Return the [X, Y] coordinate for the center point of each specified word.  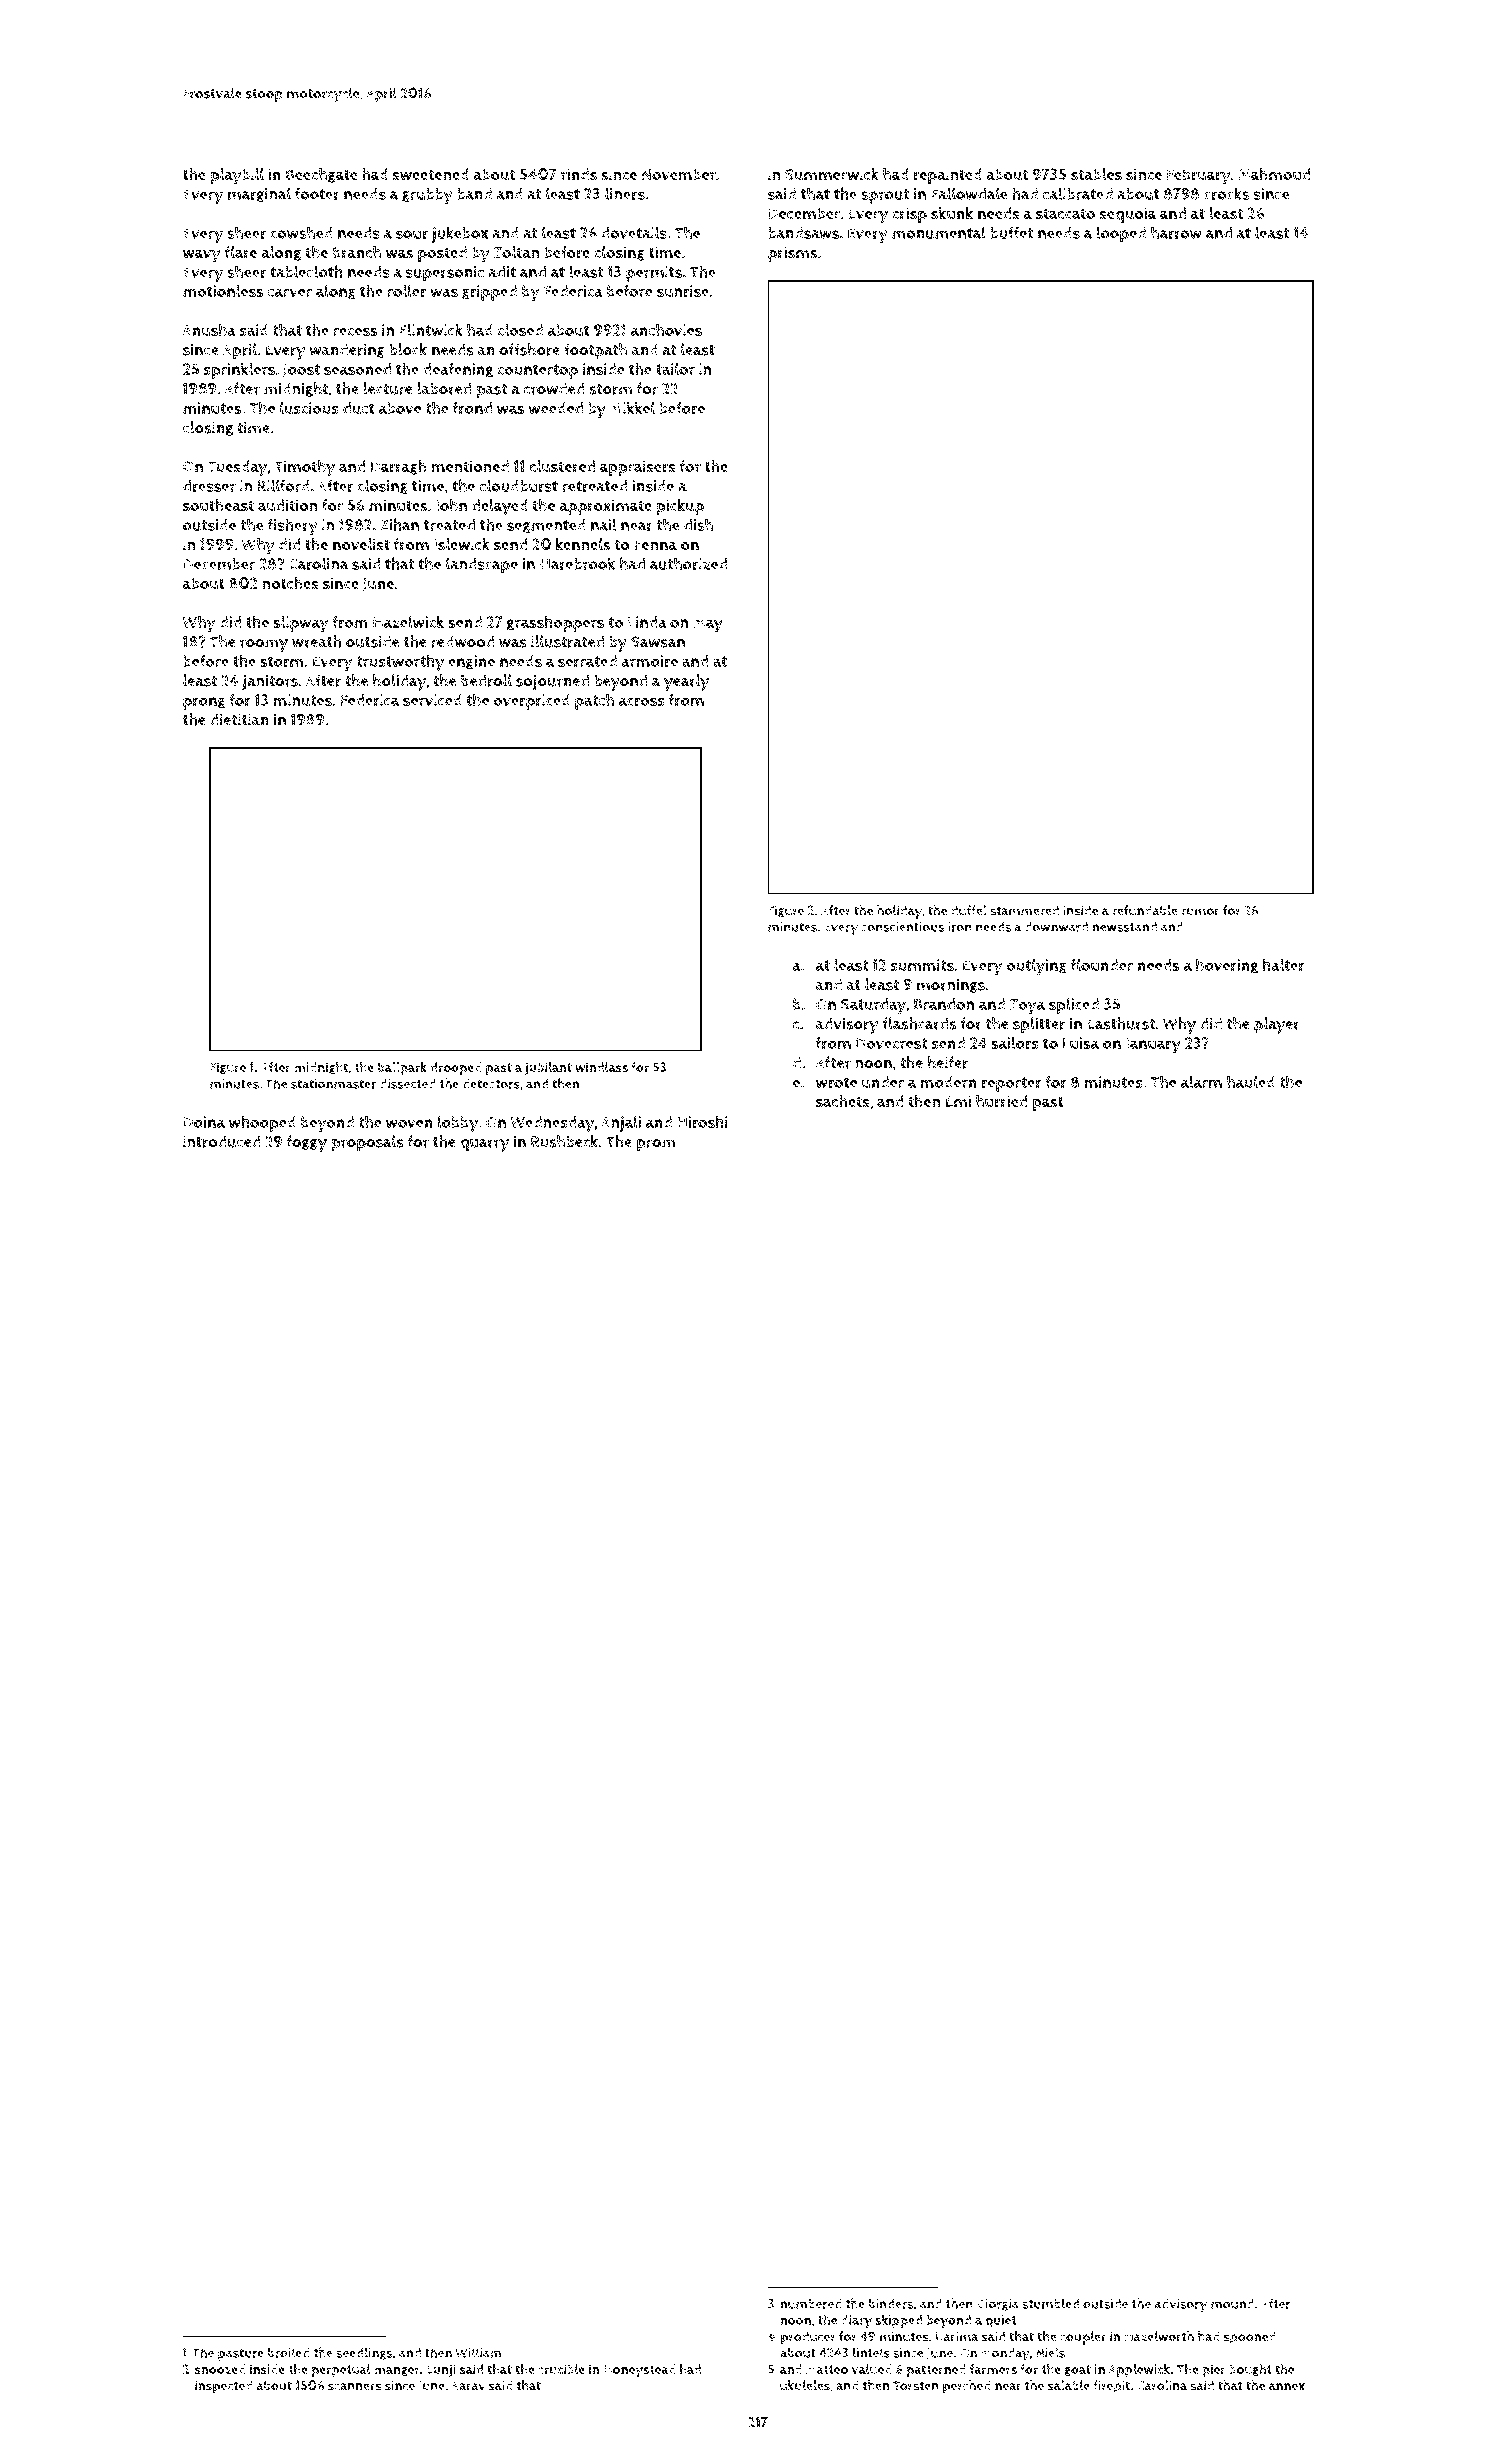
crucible [561, 2369]
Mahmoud [1274, 174]
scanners [355, 2387]
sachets [843, 1101]
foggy [307, 1143]
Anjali [621, 1124]
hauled [1251, 1081]
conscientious [903, 927]
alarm [1201, 1082]
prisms [792, 254]
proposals [367, 1143]
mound [1232, 2303]
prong [204, 703]
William [479, 2352]
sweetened [431, 174]
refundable [1145, 910]
